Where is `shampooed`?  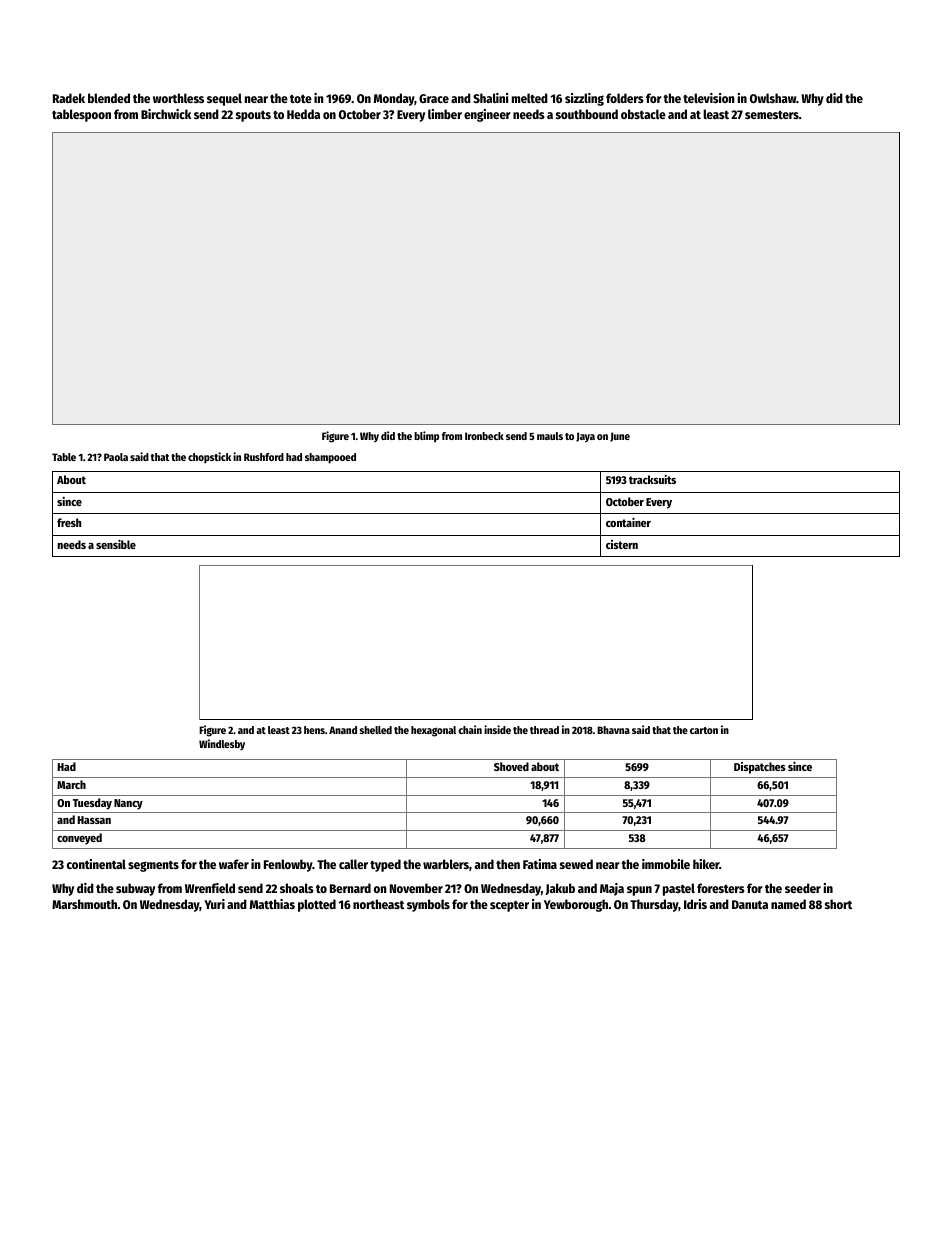 shampooed is located at coordinates (330, 458).
